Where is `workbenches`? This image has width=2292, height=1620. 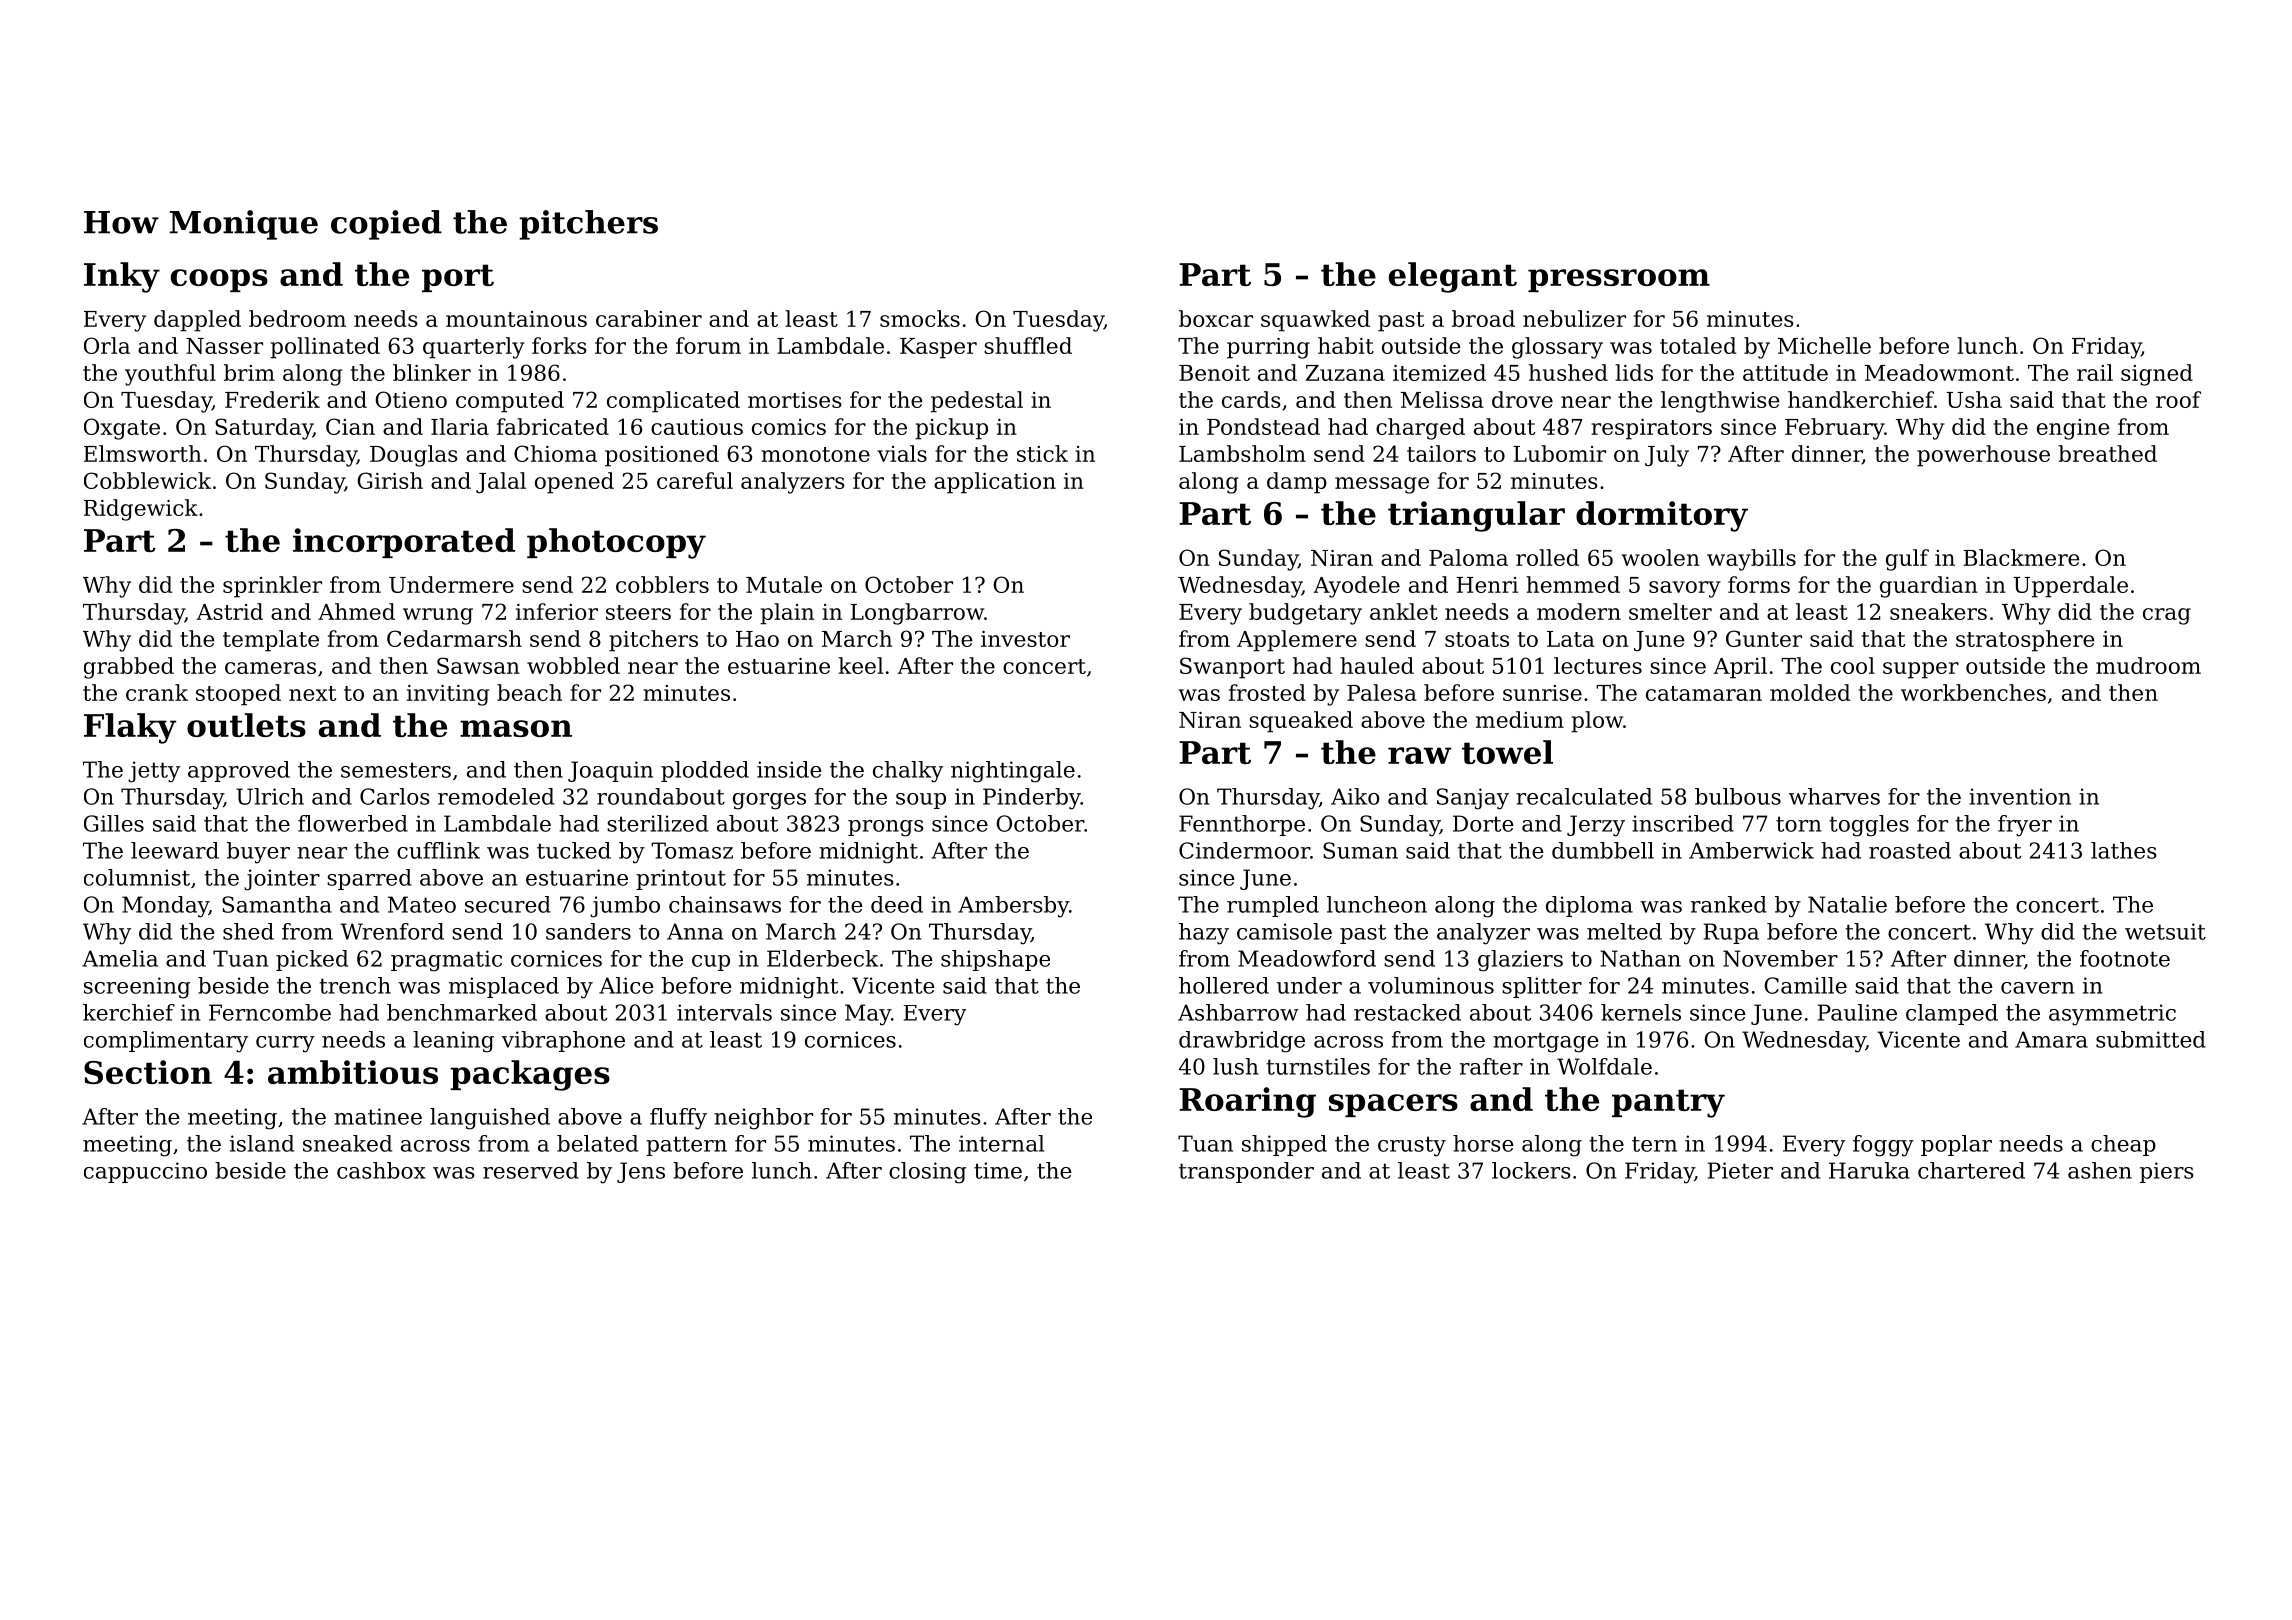
workbenches is located at coordinates (1973, 692).
